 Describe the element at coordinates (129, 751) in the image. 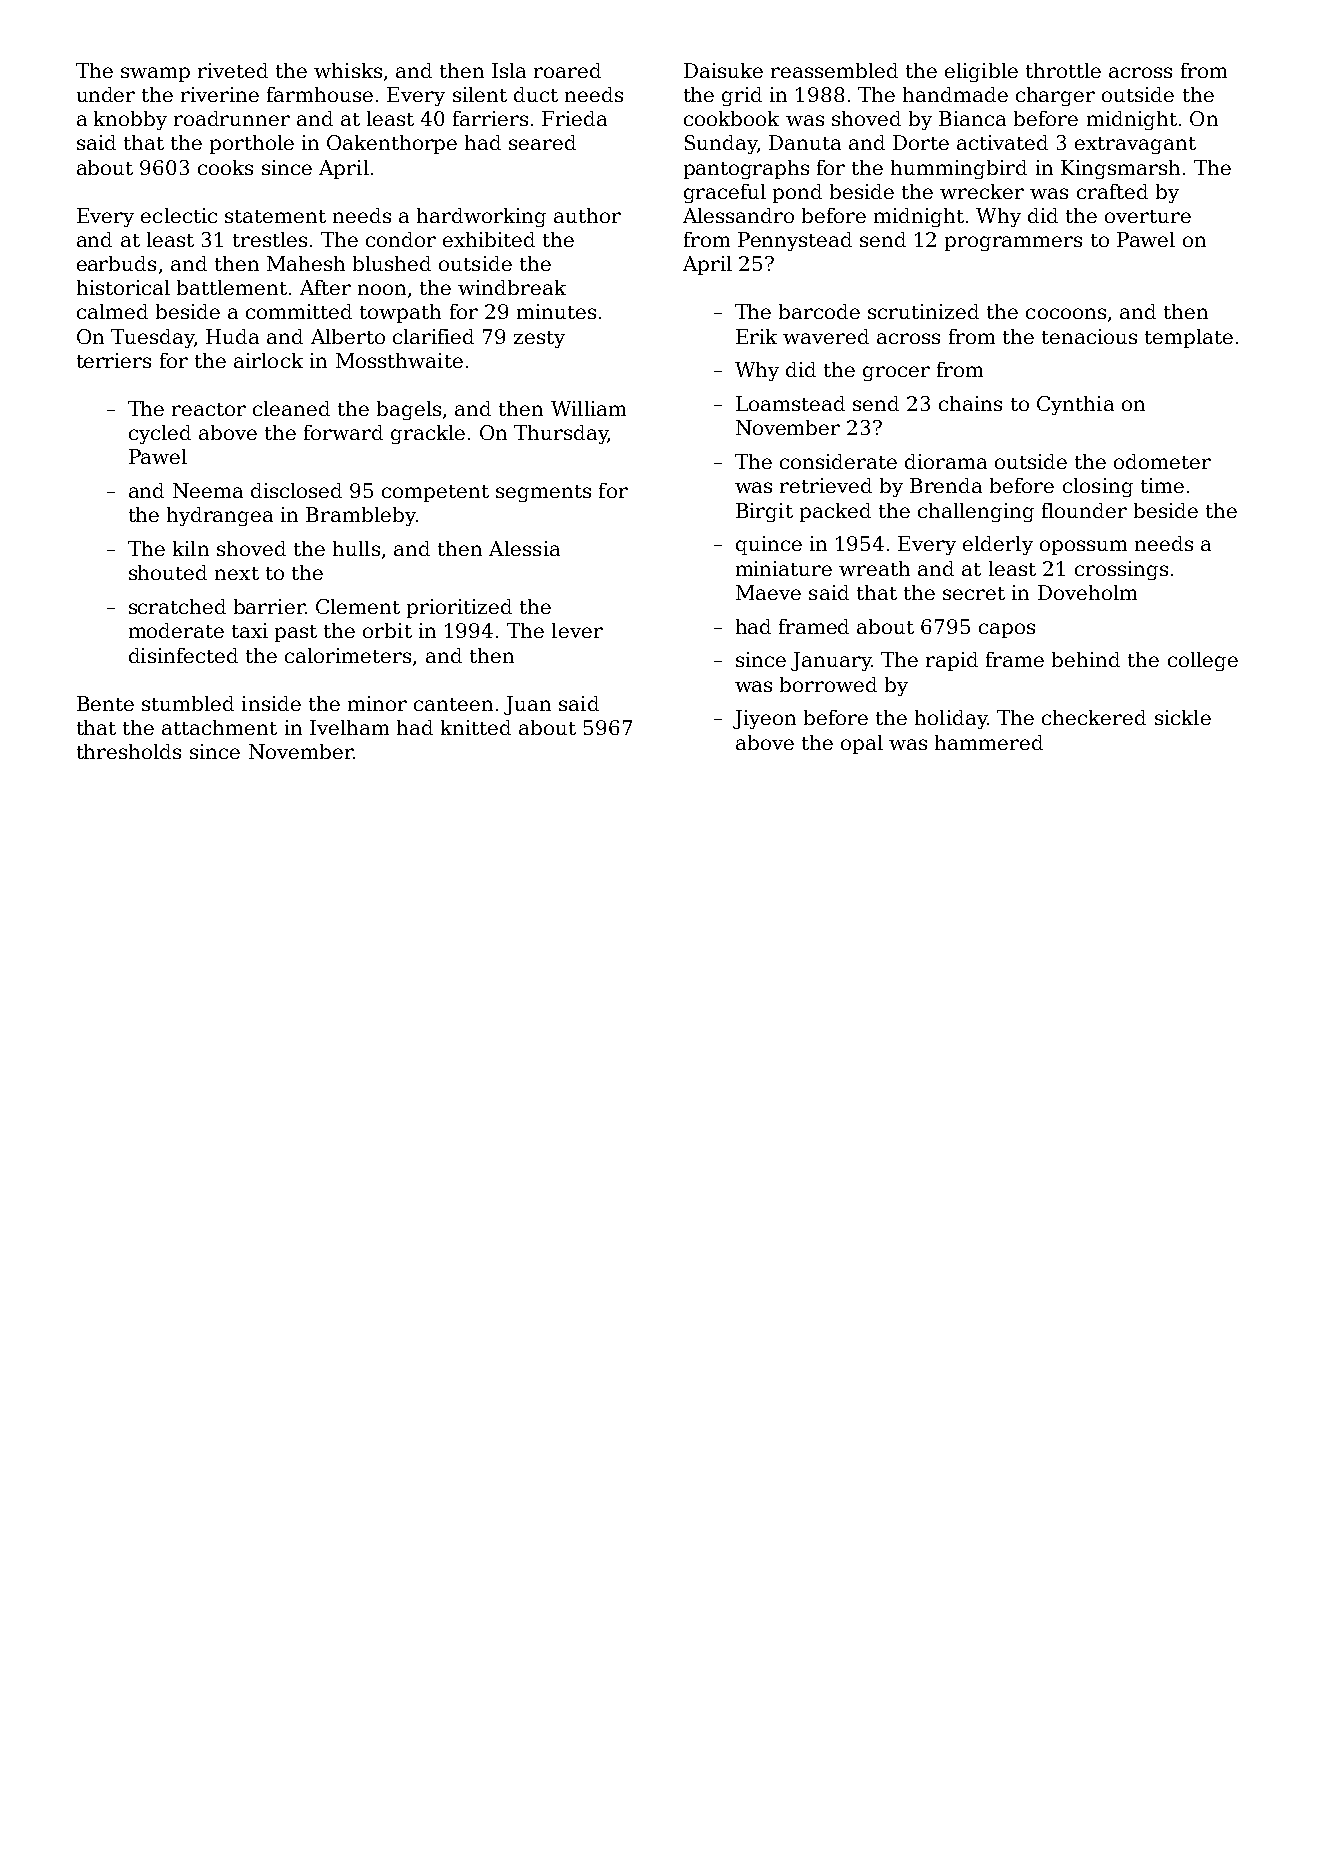

I see `thresholds` at that location.
